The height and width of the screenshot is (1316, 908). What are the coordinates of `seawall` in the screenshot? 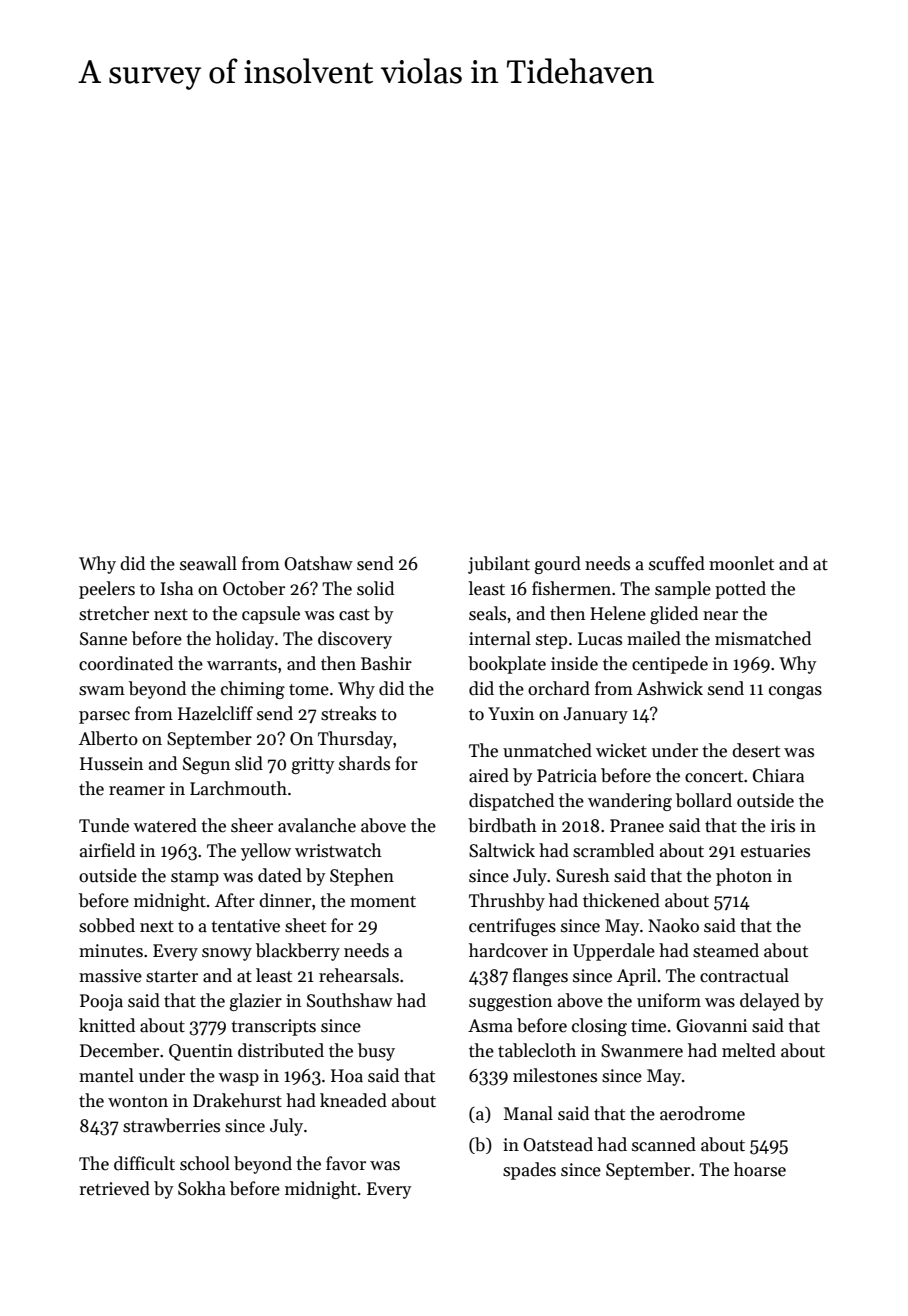 It's located at (208, 563).
